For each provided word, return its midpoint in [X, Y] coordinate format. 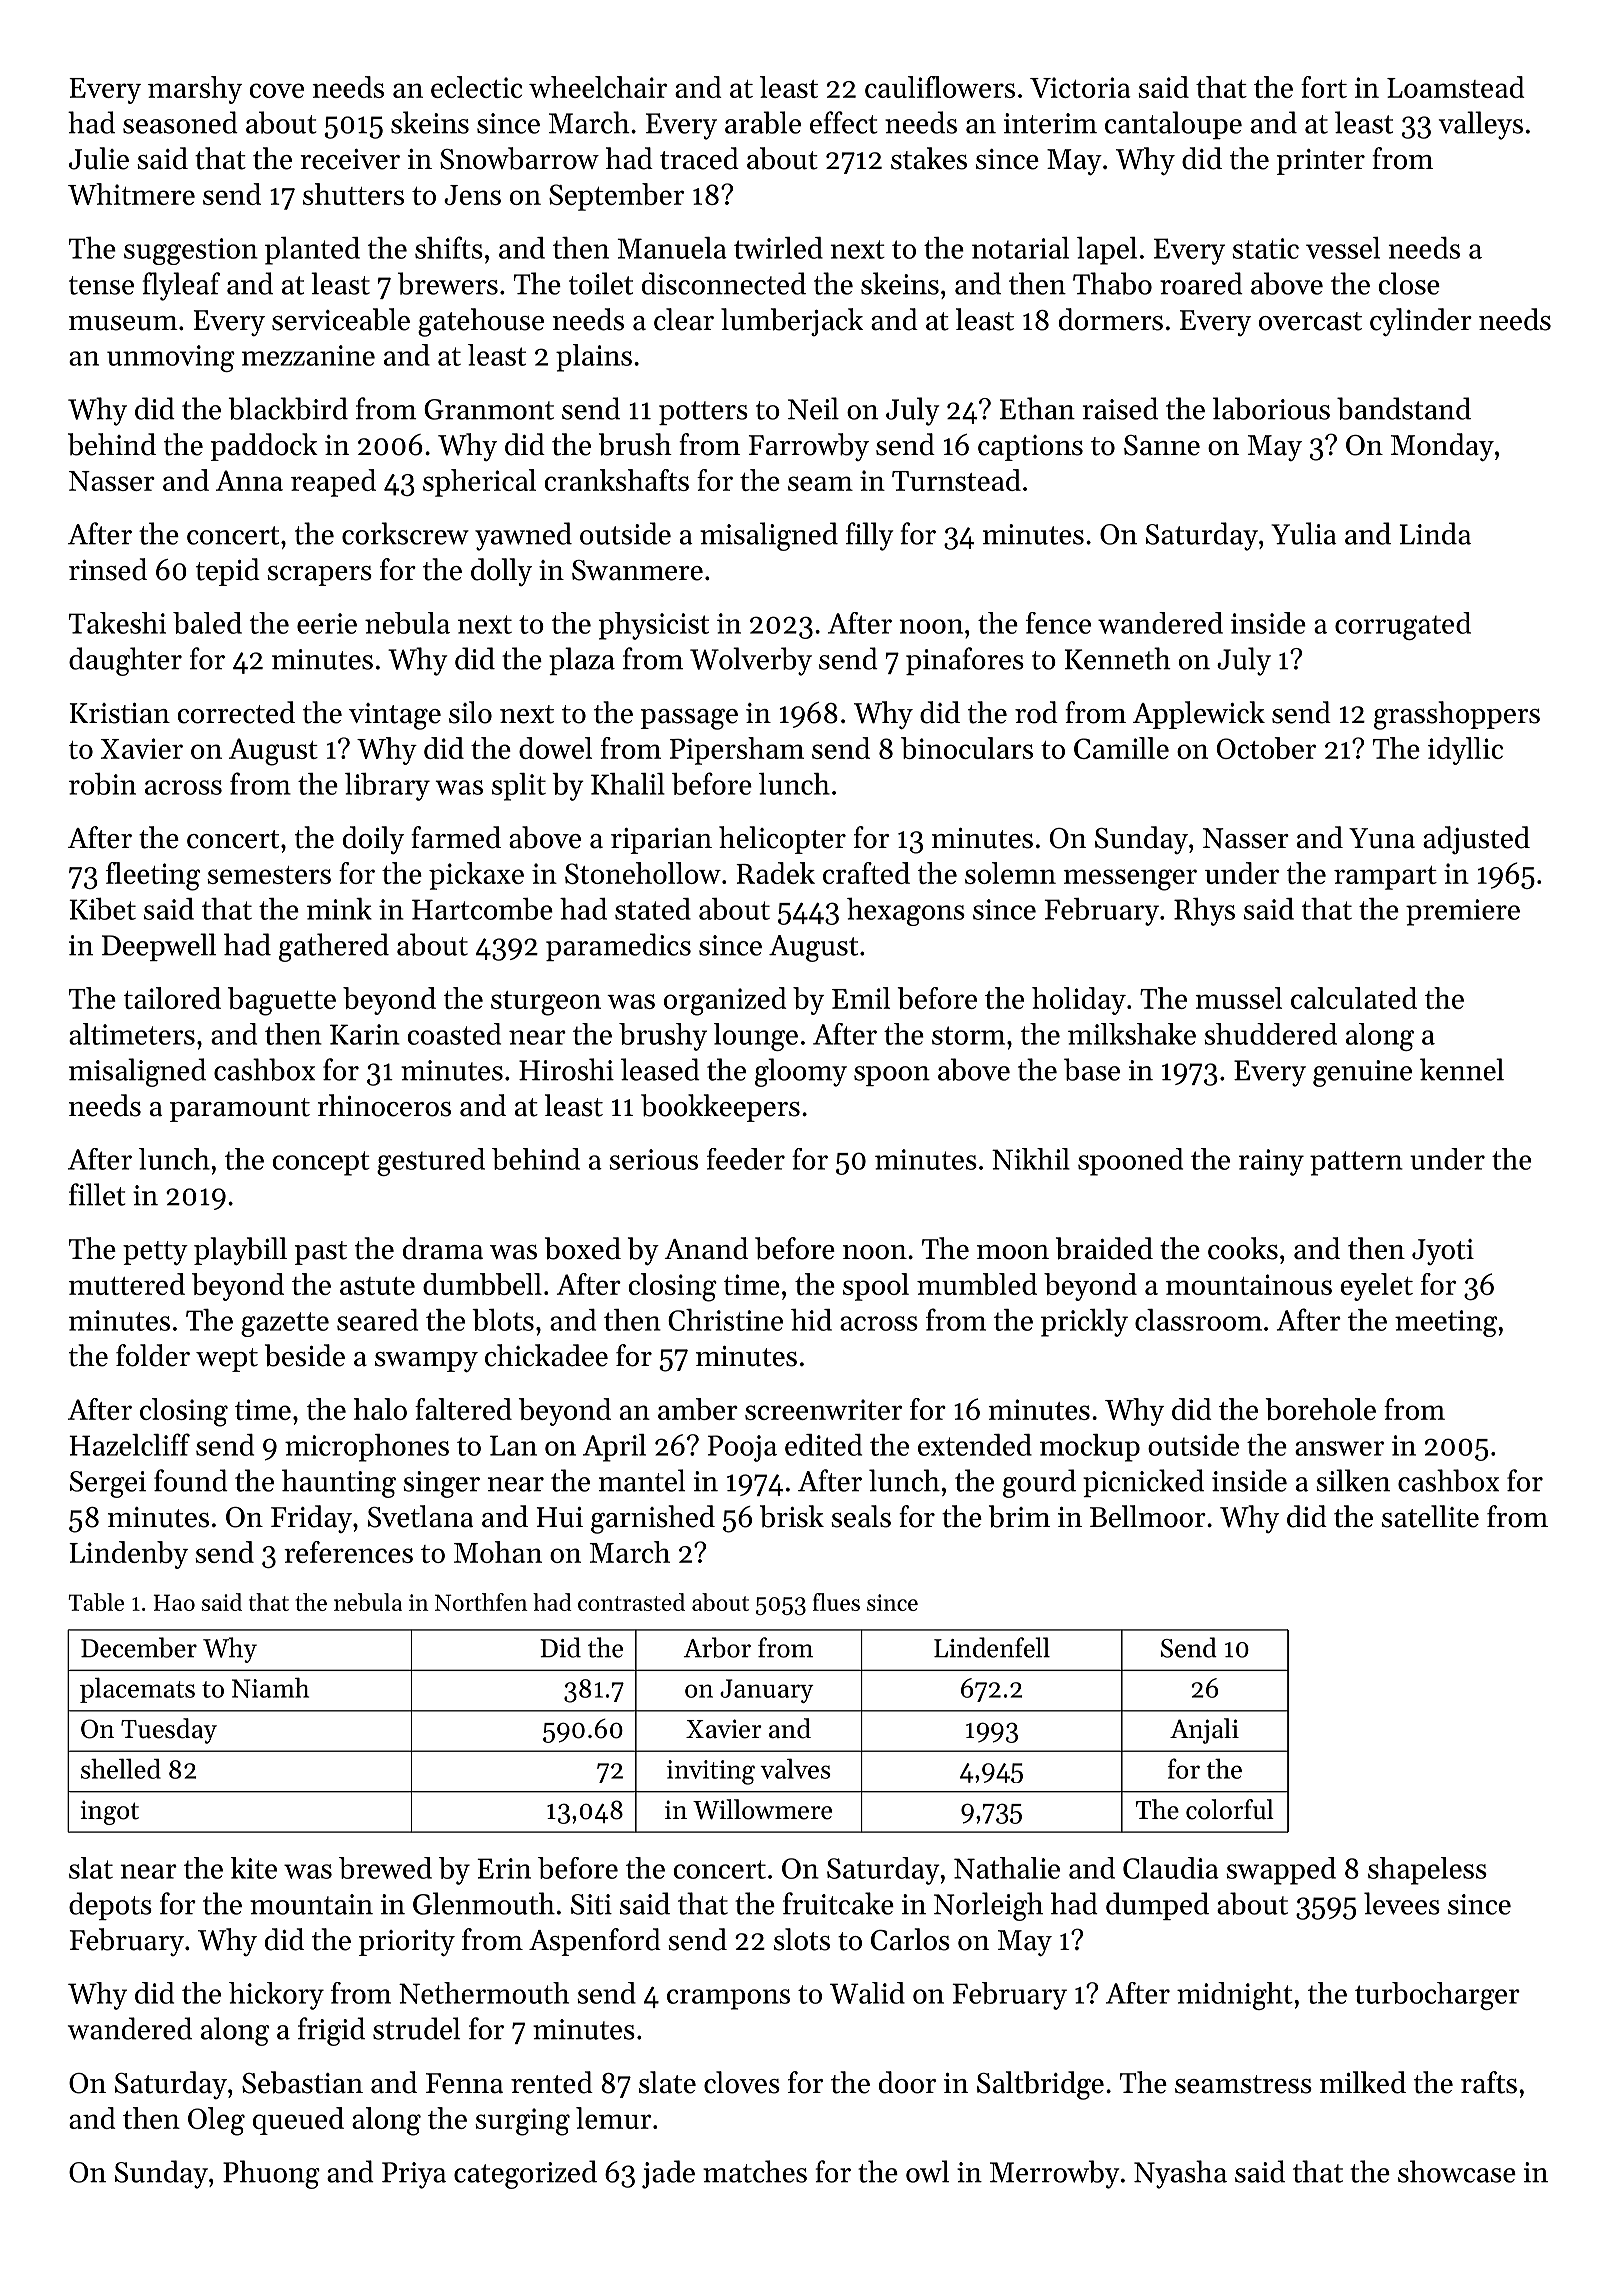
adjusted [1476, 840]
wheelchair [598, 87]
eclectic [476, 87]
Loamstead [1455, 87]
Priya [414, 2175]
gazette [285, 1324]
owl [927, 2171]
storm [968, 1035]
